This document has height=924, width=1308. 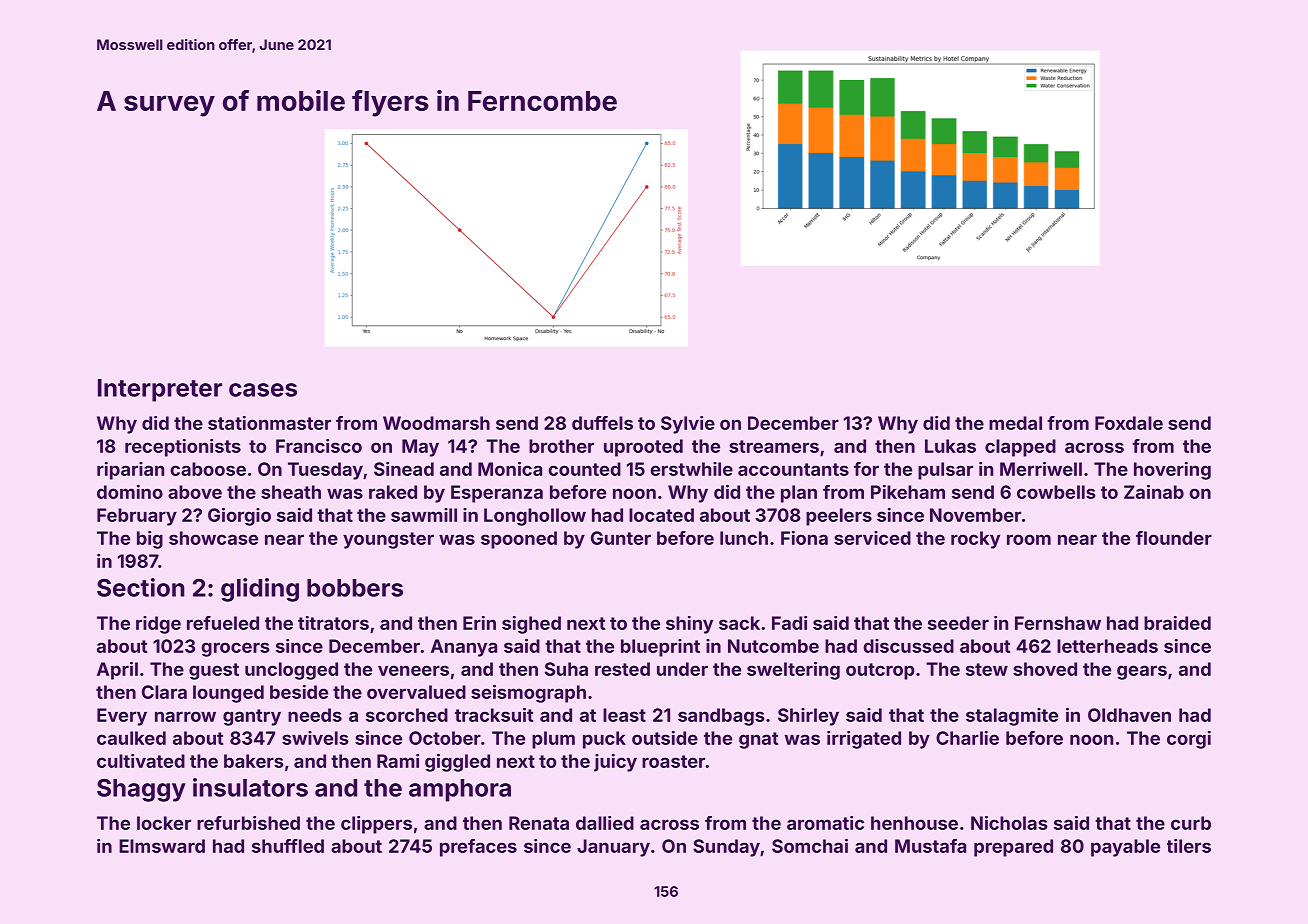 What do you see at coordinates (688, 425) in the document?
I see `Sylvie` at bounding box center [688, 425].
